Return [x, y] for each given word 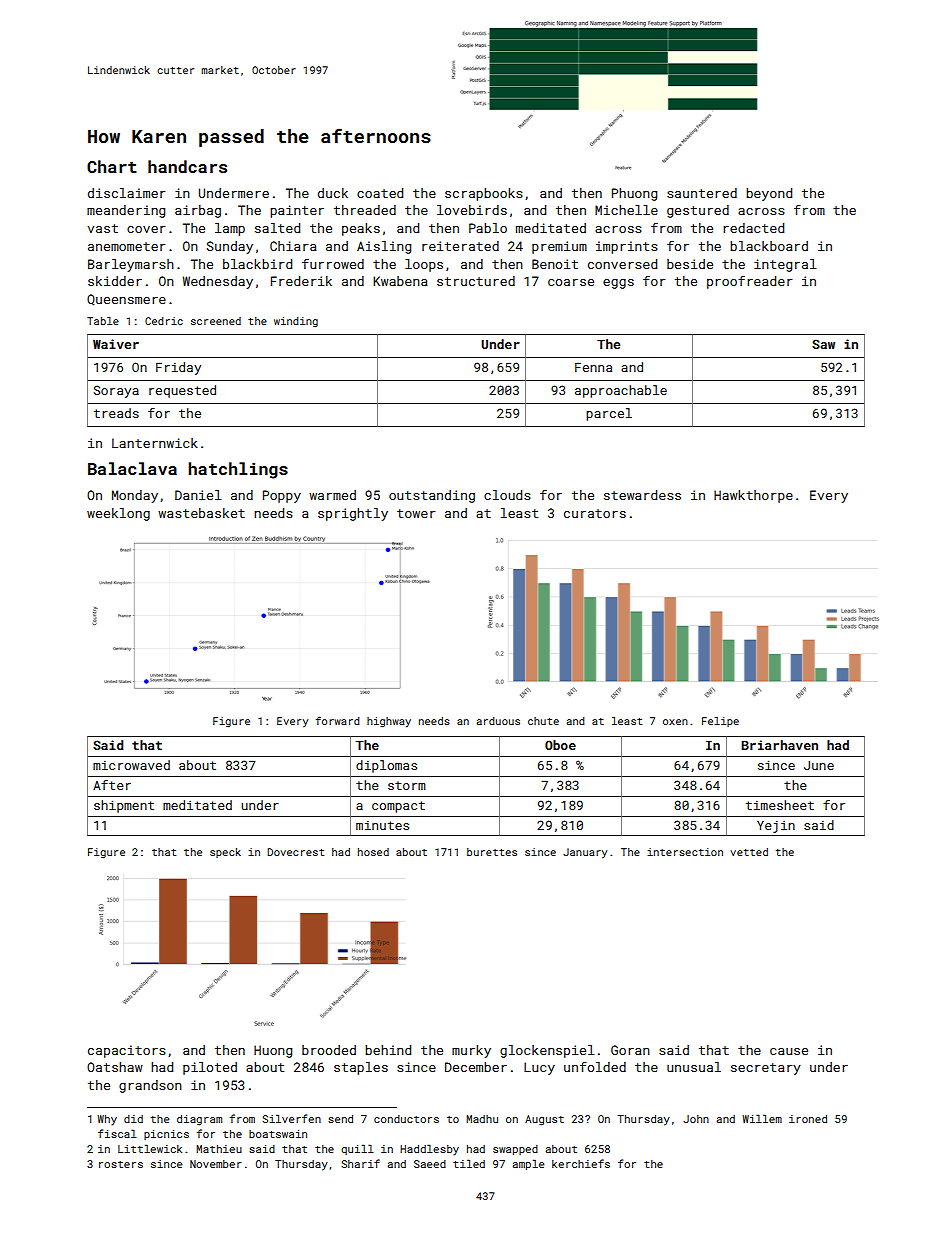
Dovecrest [295, 852]
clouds [507, 495]
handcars [187, 166]
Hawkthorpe [753, 496]
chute [543, 721]
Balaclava [132, 468]
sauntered [702, 193]
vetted [749, 852]
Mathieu [219, 1149]
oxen [675, 722]
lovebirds [472, 210]
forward [338, 721]
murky [471, 1051]
